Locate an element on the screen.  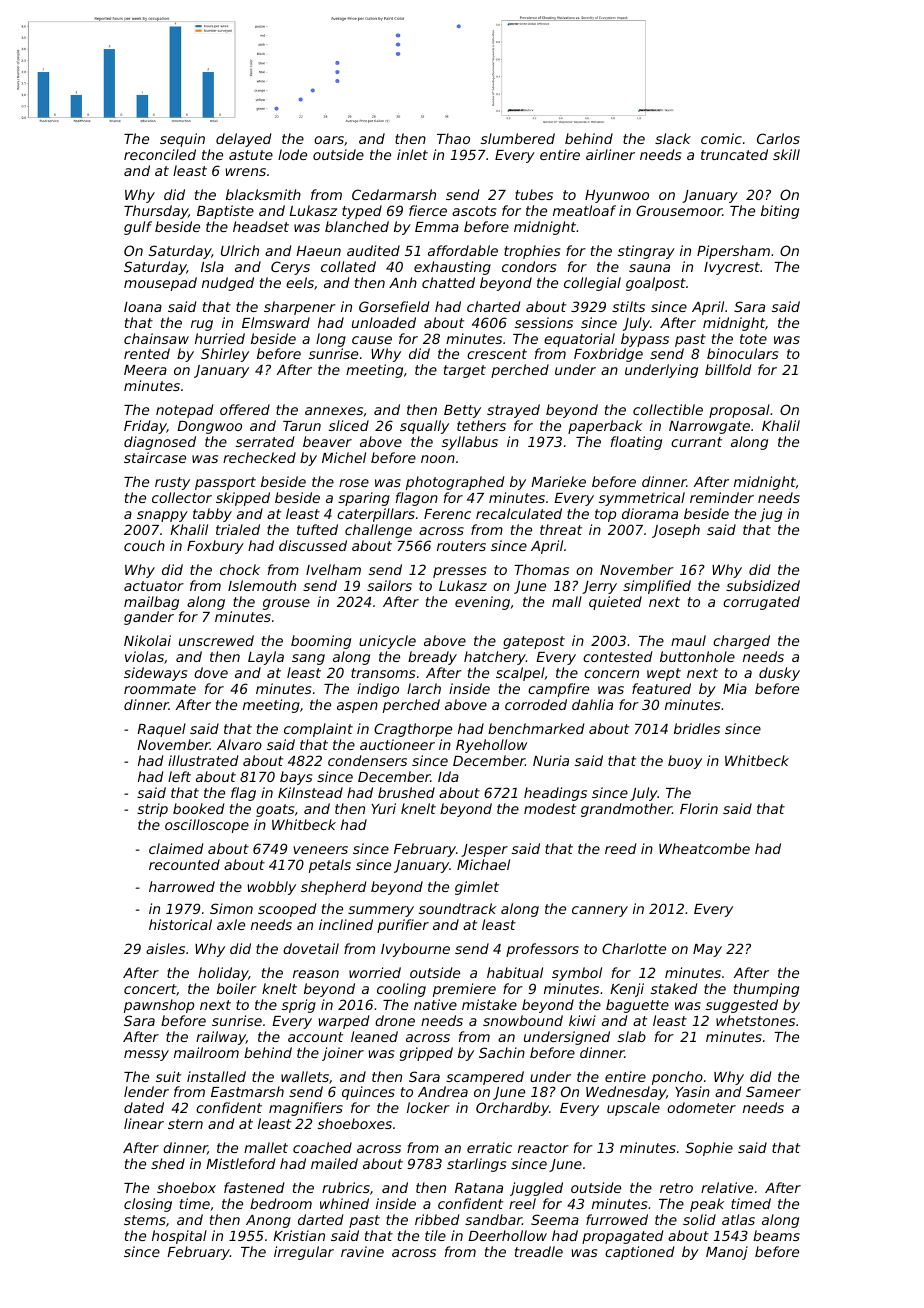
sequin is located at coordinates (182, 140).
